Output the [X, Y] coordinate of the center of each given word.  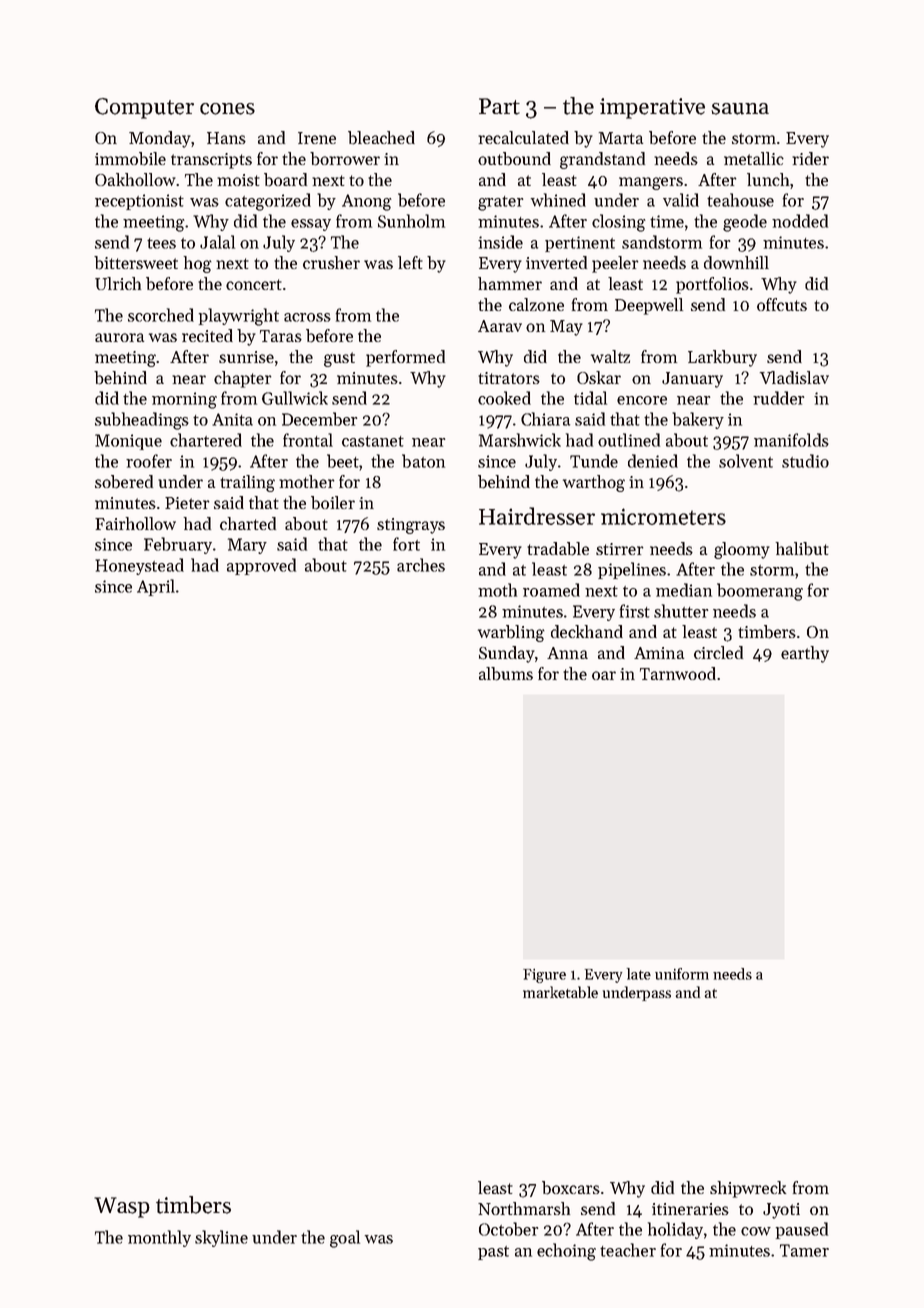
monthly [159, 1238]
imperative [652, 108]
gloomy [742, 550]
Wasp [122, 1207]
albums [506, 674]
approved [261, 566]
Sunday [507, 654]
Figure [544, 976]
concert [254, 284]
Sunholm [411, 221]
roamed [551, 590]
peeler [615, 264]
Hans [226, 138]
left [410, 262]
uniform [682, 974]
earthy [805, 654]
